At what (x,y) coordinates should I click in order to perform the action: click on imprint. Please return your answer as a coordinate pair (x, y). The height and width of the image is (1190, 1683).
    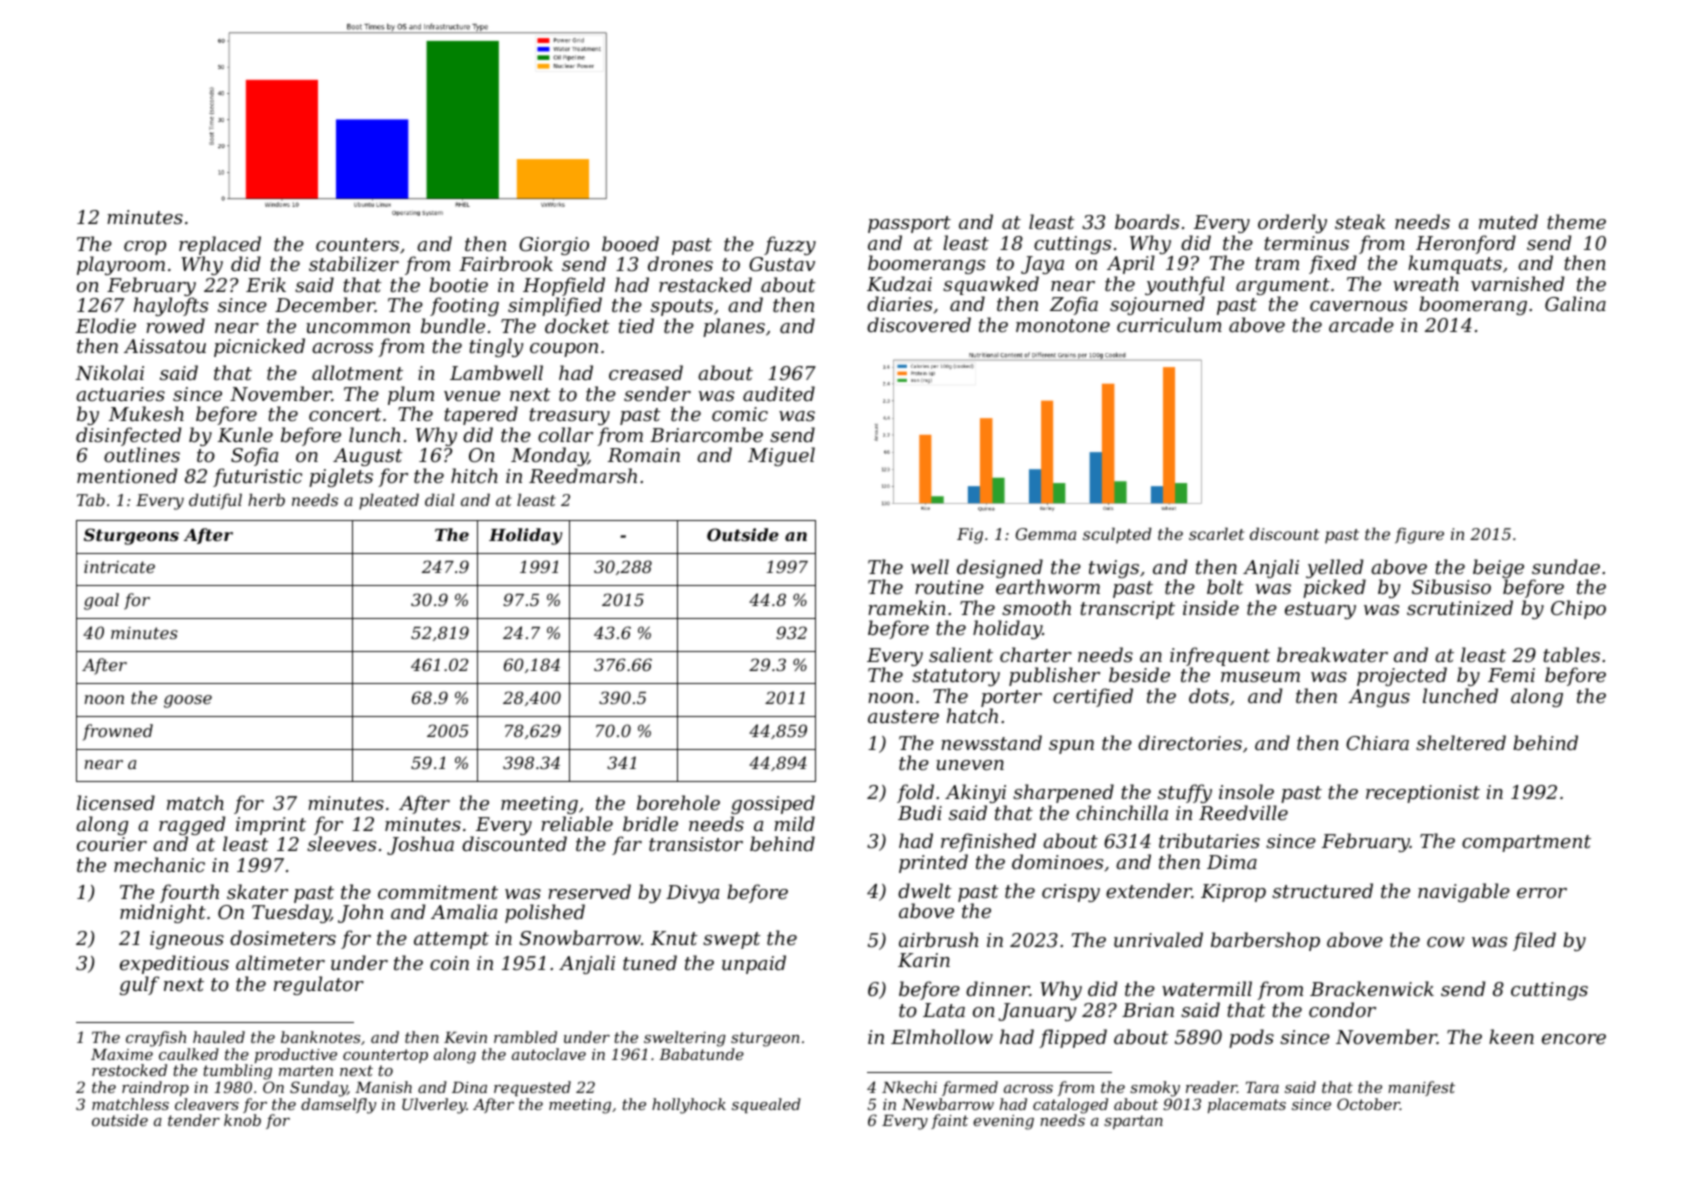
    Looking at the image, I should click on (271, 826).
